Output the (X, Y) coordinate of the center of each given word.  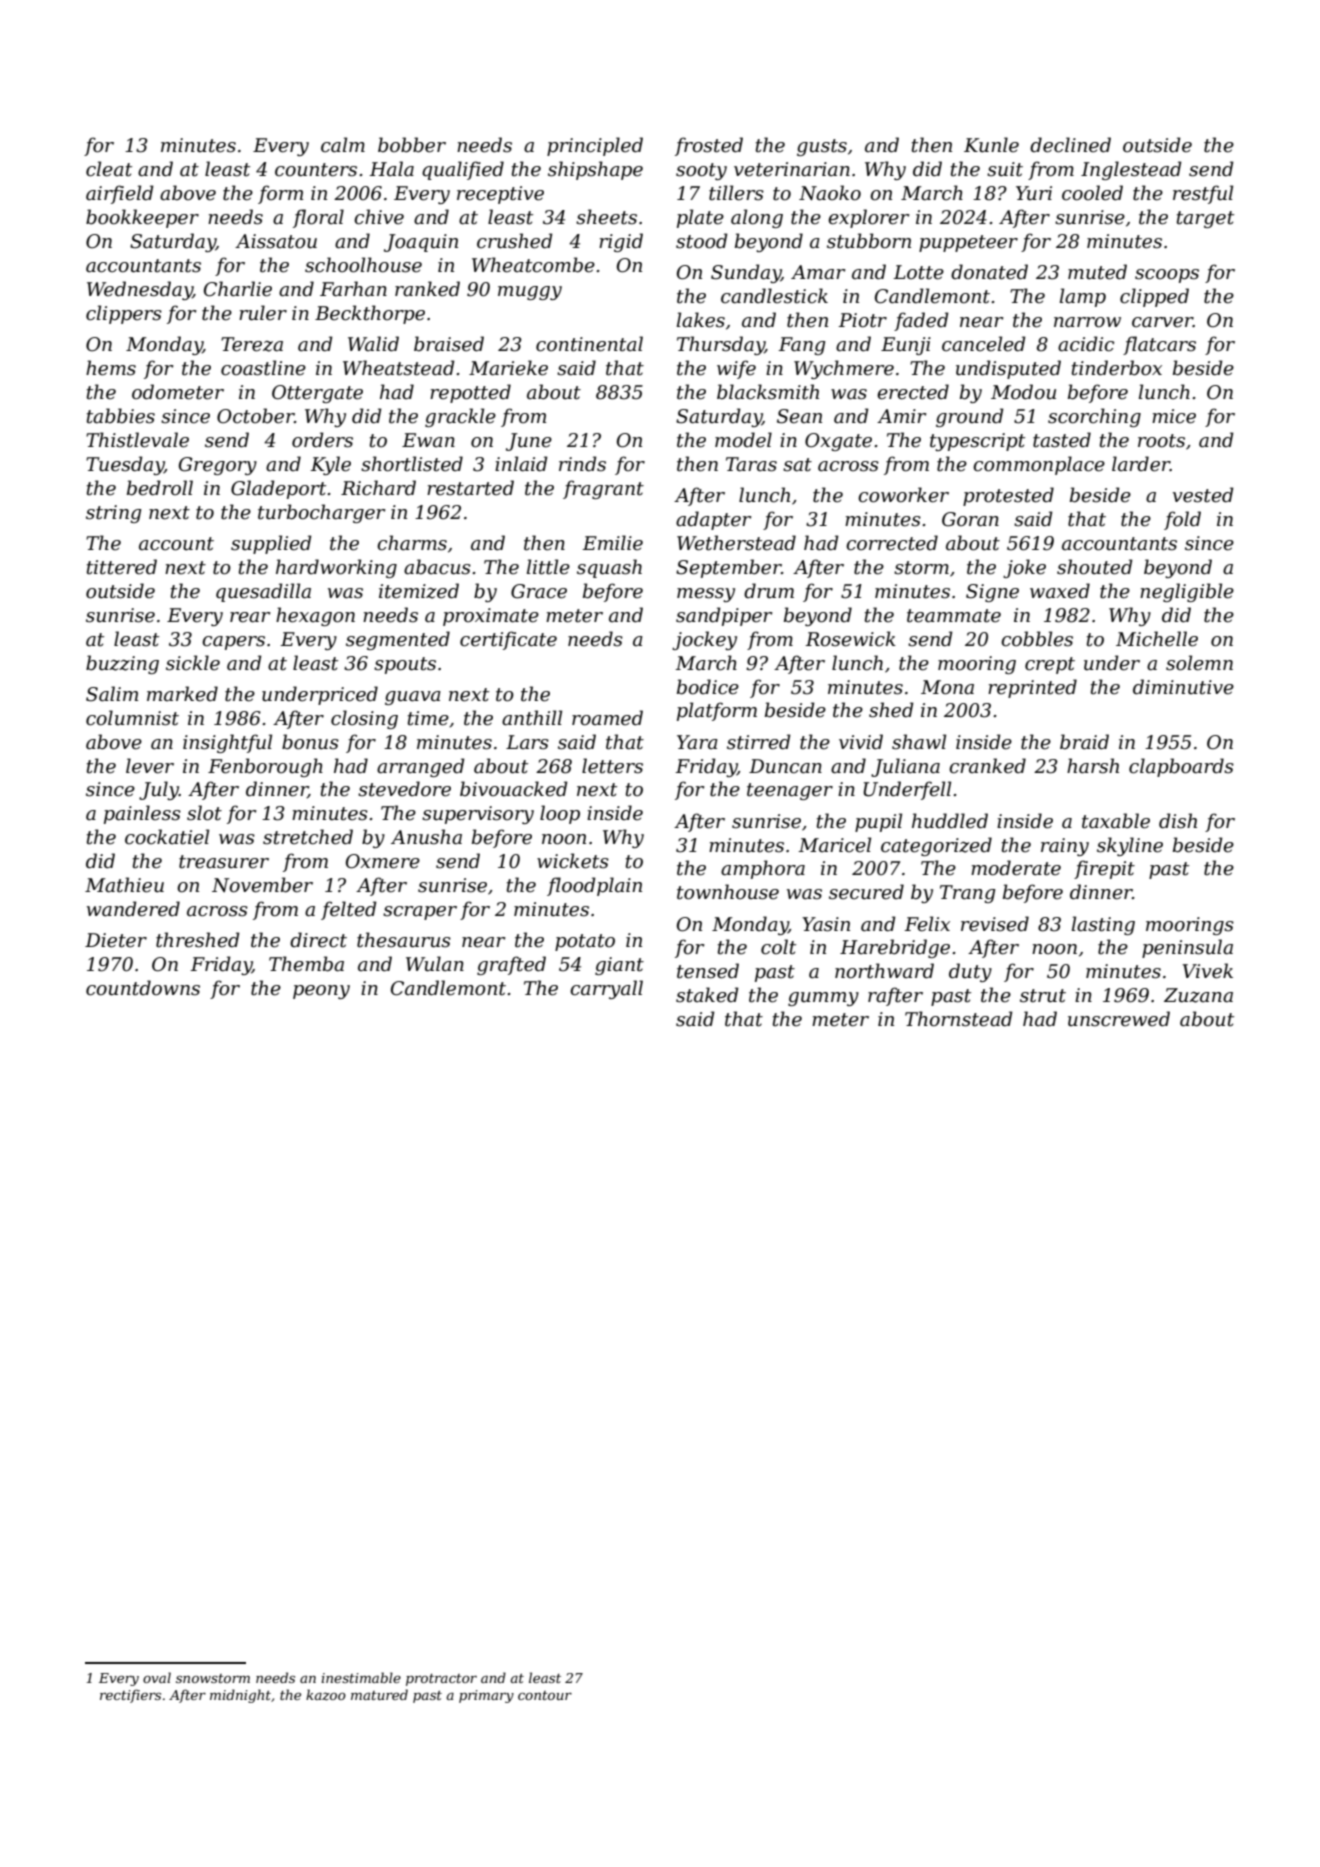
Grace (539, 591)
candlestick (774, 296)
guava (413, 698)
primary (486, 1696)
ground (970, 417)
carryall (606, 989)
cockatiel (167, 837)
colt (778, 947)
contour (545, 1695)
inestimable (361, 1677)
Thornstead (959, 1019)
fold (1182, 520)
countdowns (143, 988)
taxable (1116, 821)
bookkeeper (142, 218)
